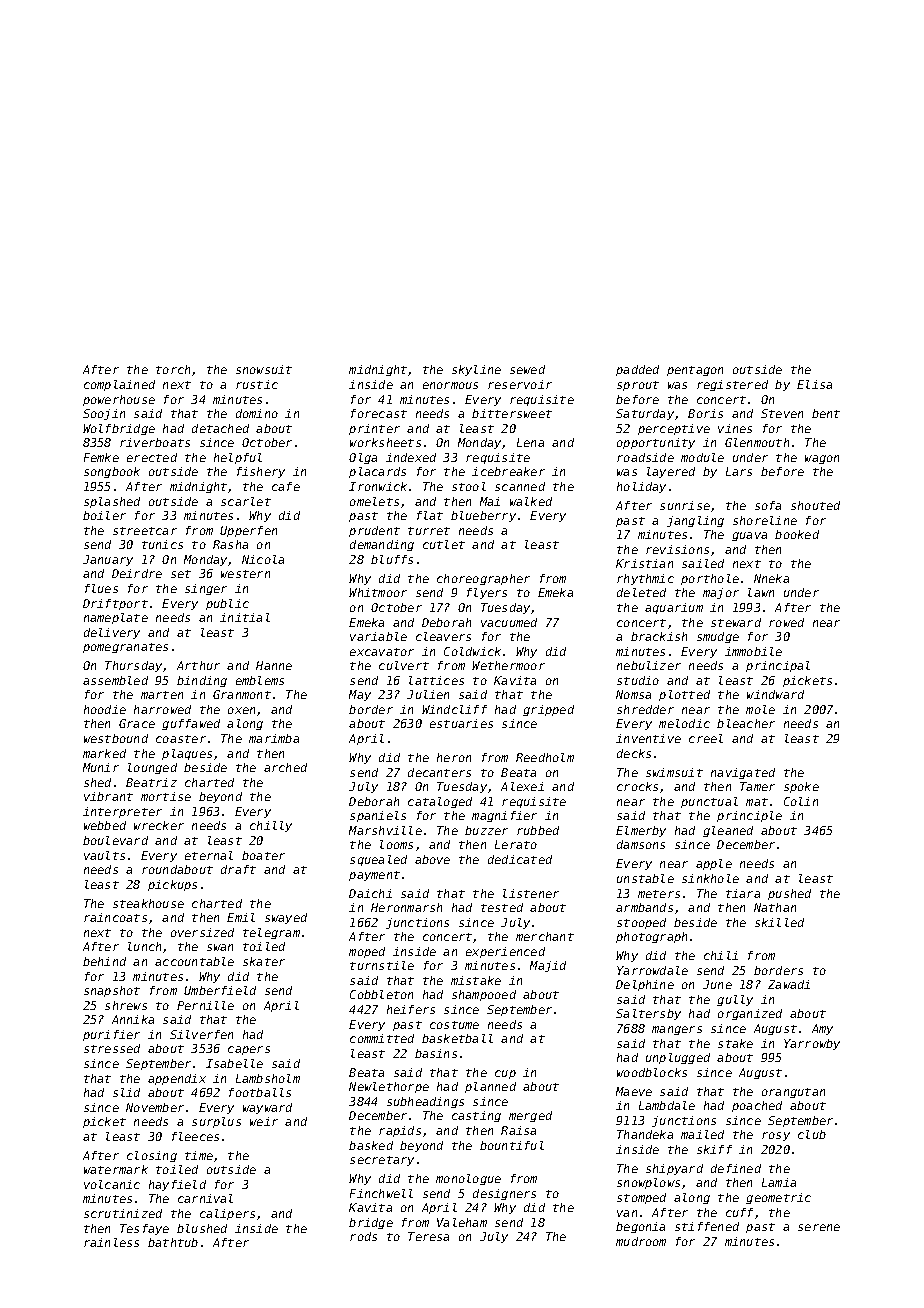  Describe the element at coordinates (238, 458) in the screenshot. I see `helpful` at that location.
